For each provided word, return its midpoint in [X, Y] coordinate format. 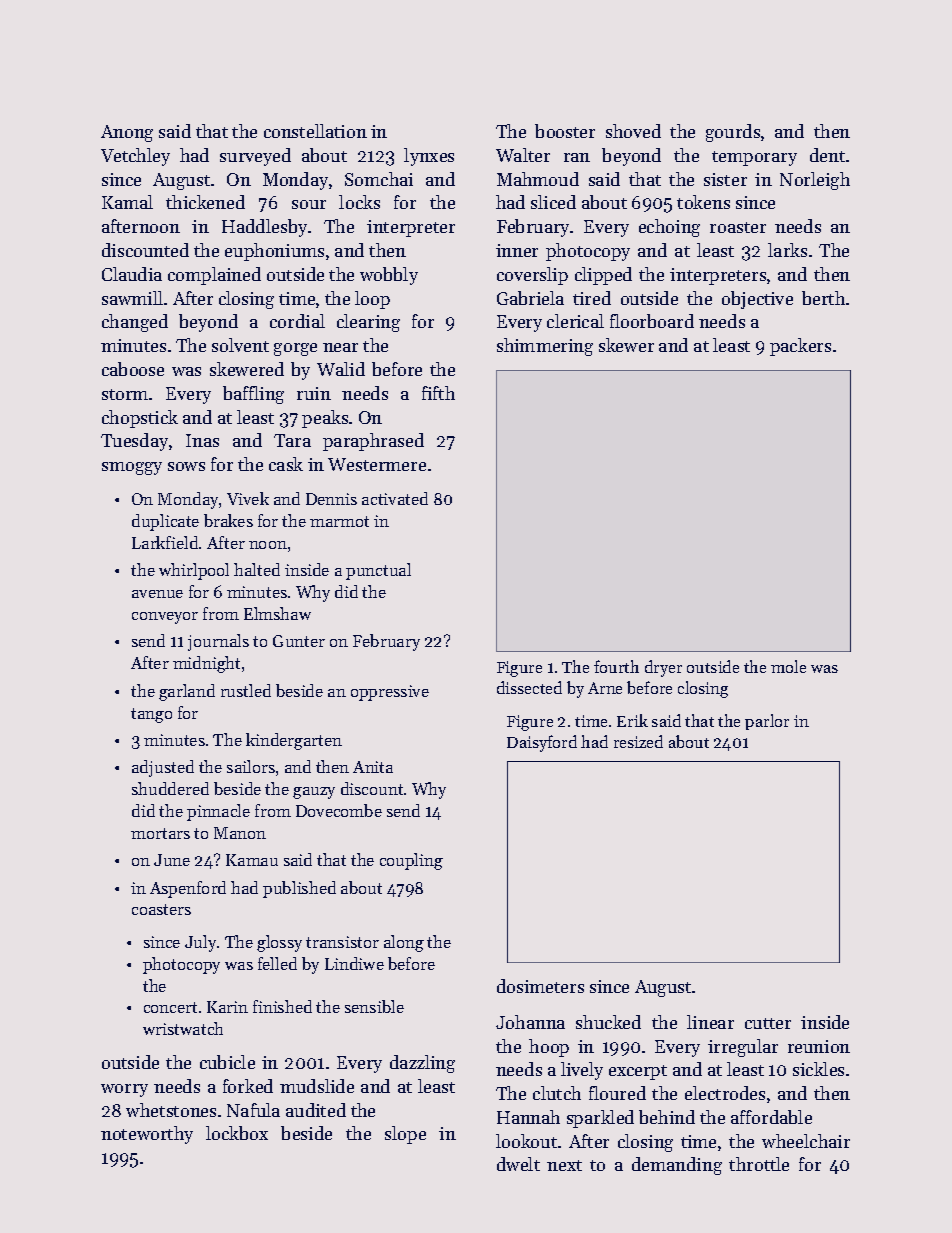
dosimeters [540, 986]
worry [124, 1090]
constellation [315, 131]
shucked [608, 1022]
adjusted [163, 768]
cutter [768, 1023]
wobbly [389, 276]
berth [823, 298]
